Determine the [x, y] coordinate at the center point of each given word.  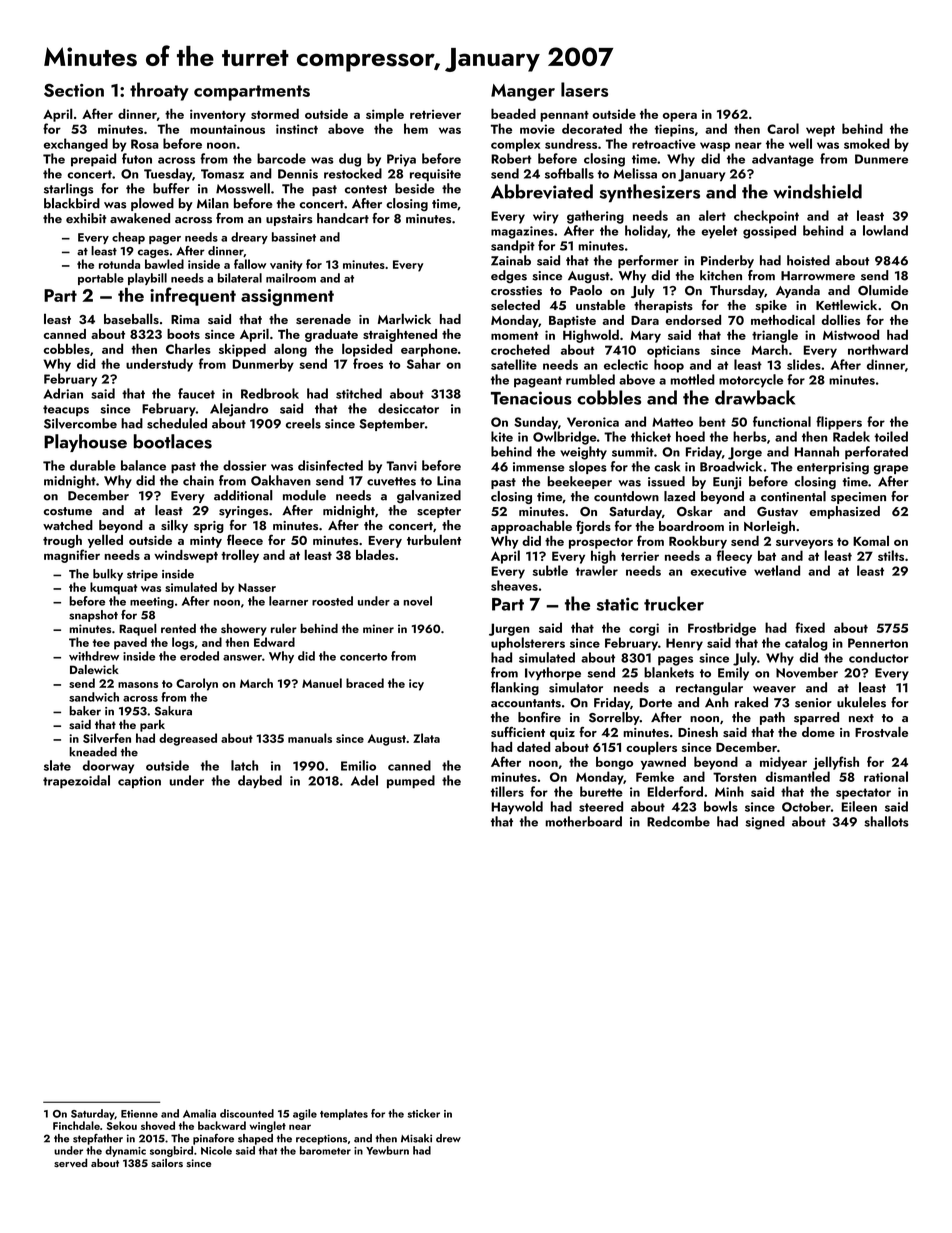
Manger [523, 92]
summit [633, 452]
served [70, 1162]
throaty [159, 91]
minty [206, 542]
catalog [806, 644]
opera [680, 117]
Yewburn [387, 1150]
